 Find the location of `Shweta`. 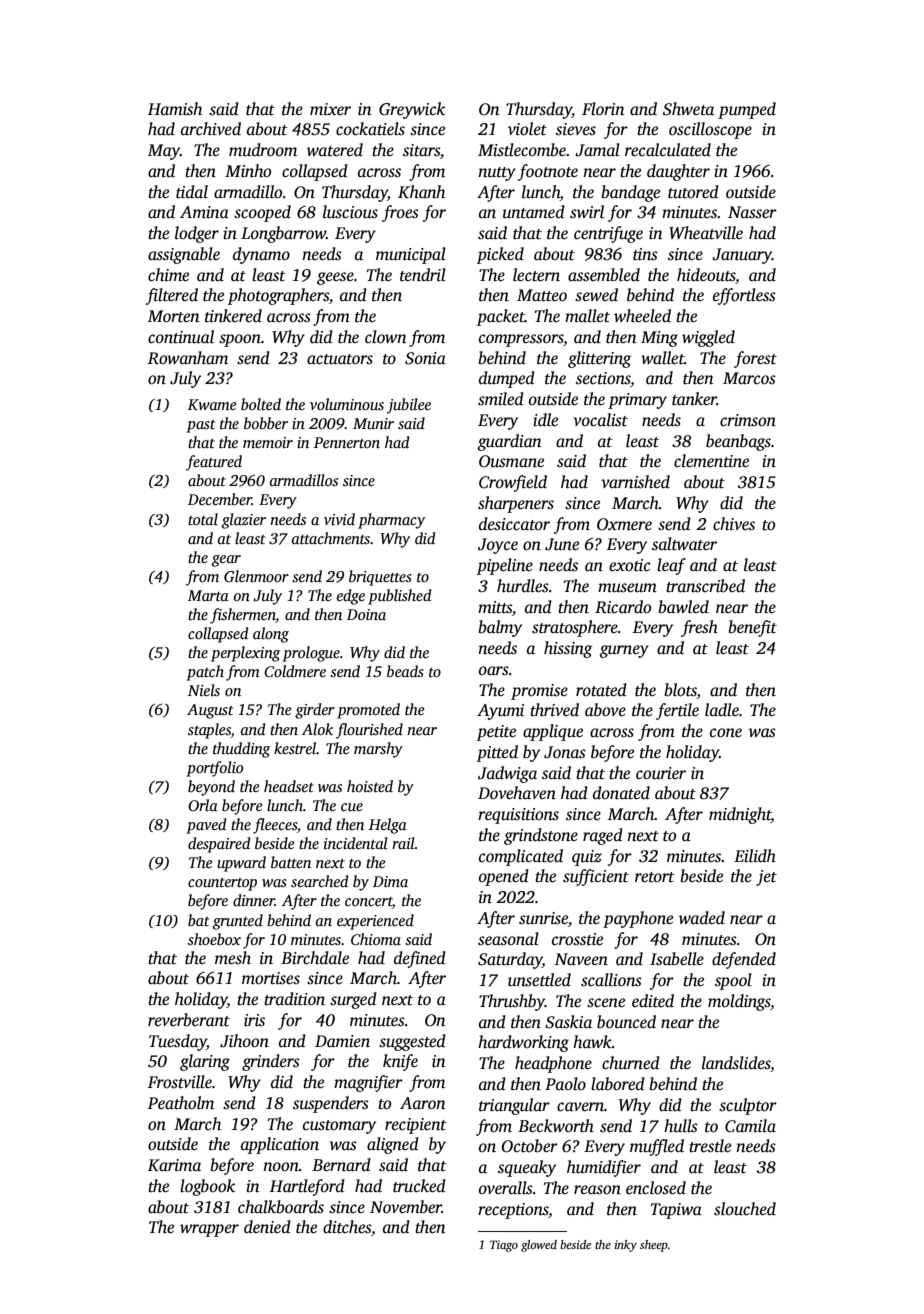

Shweta is located at coordinates (688, 109).
